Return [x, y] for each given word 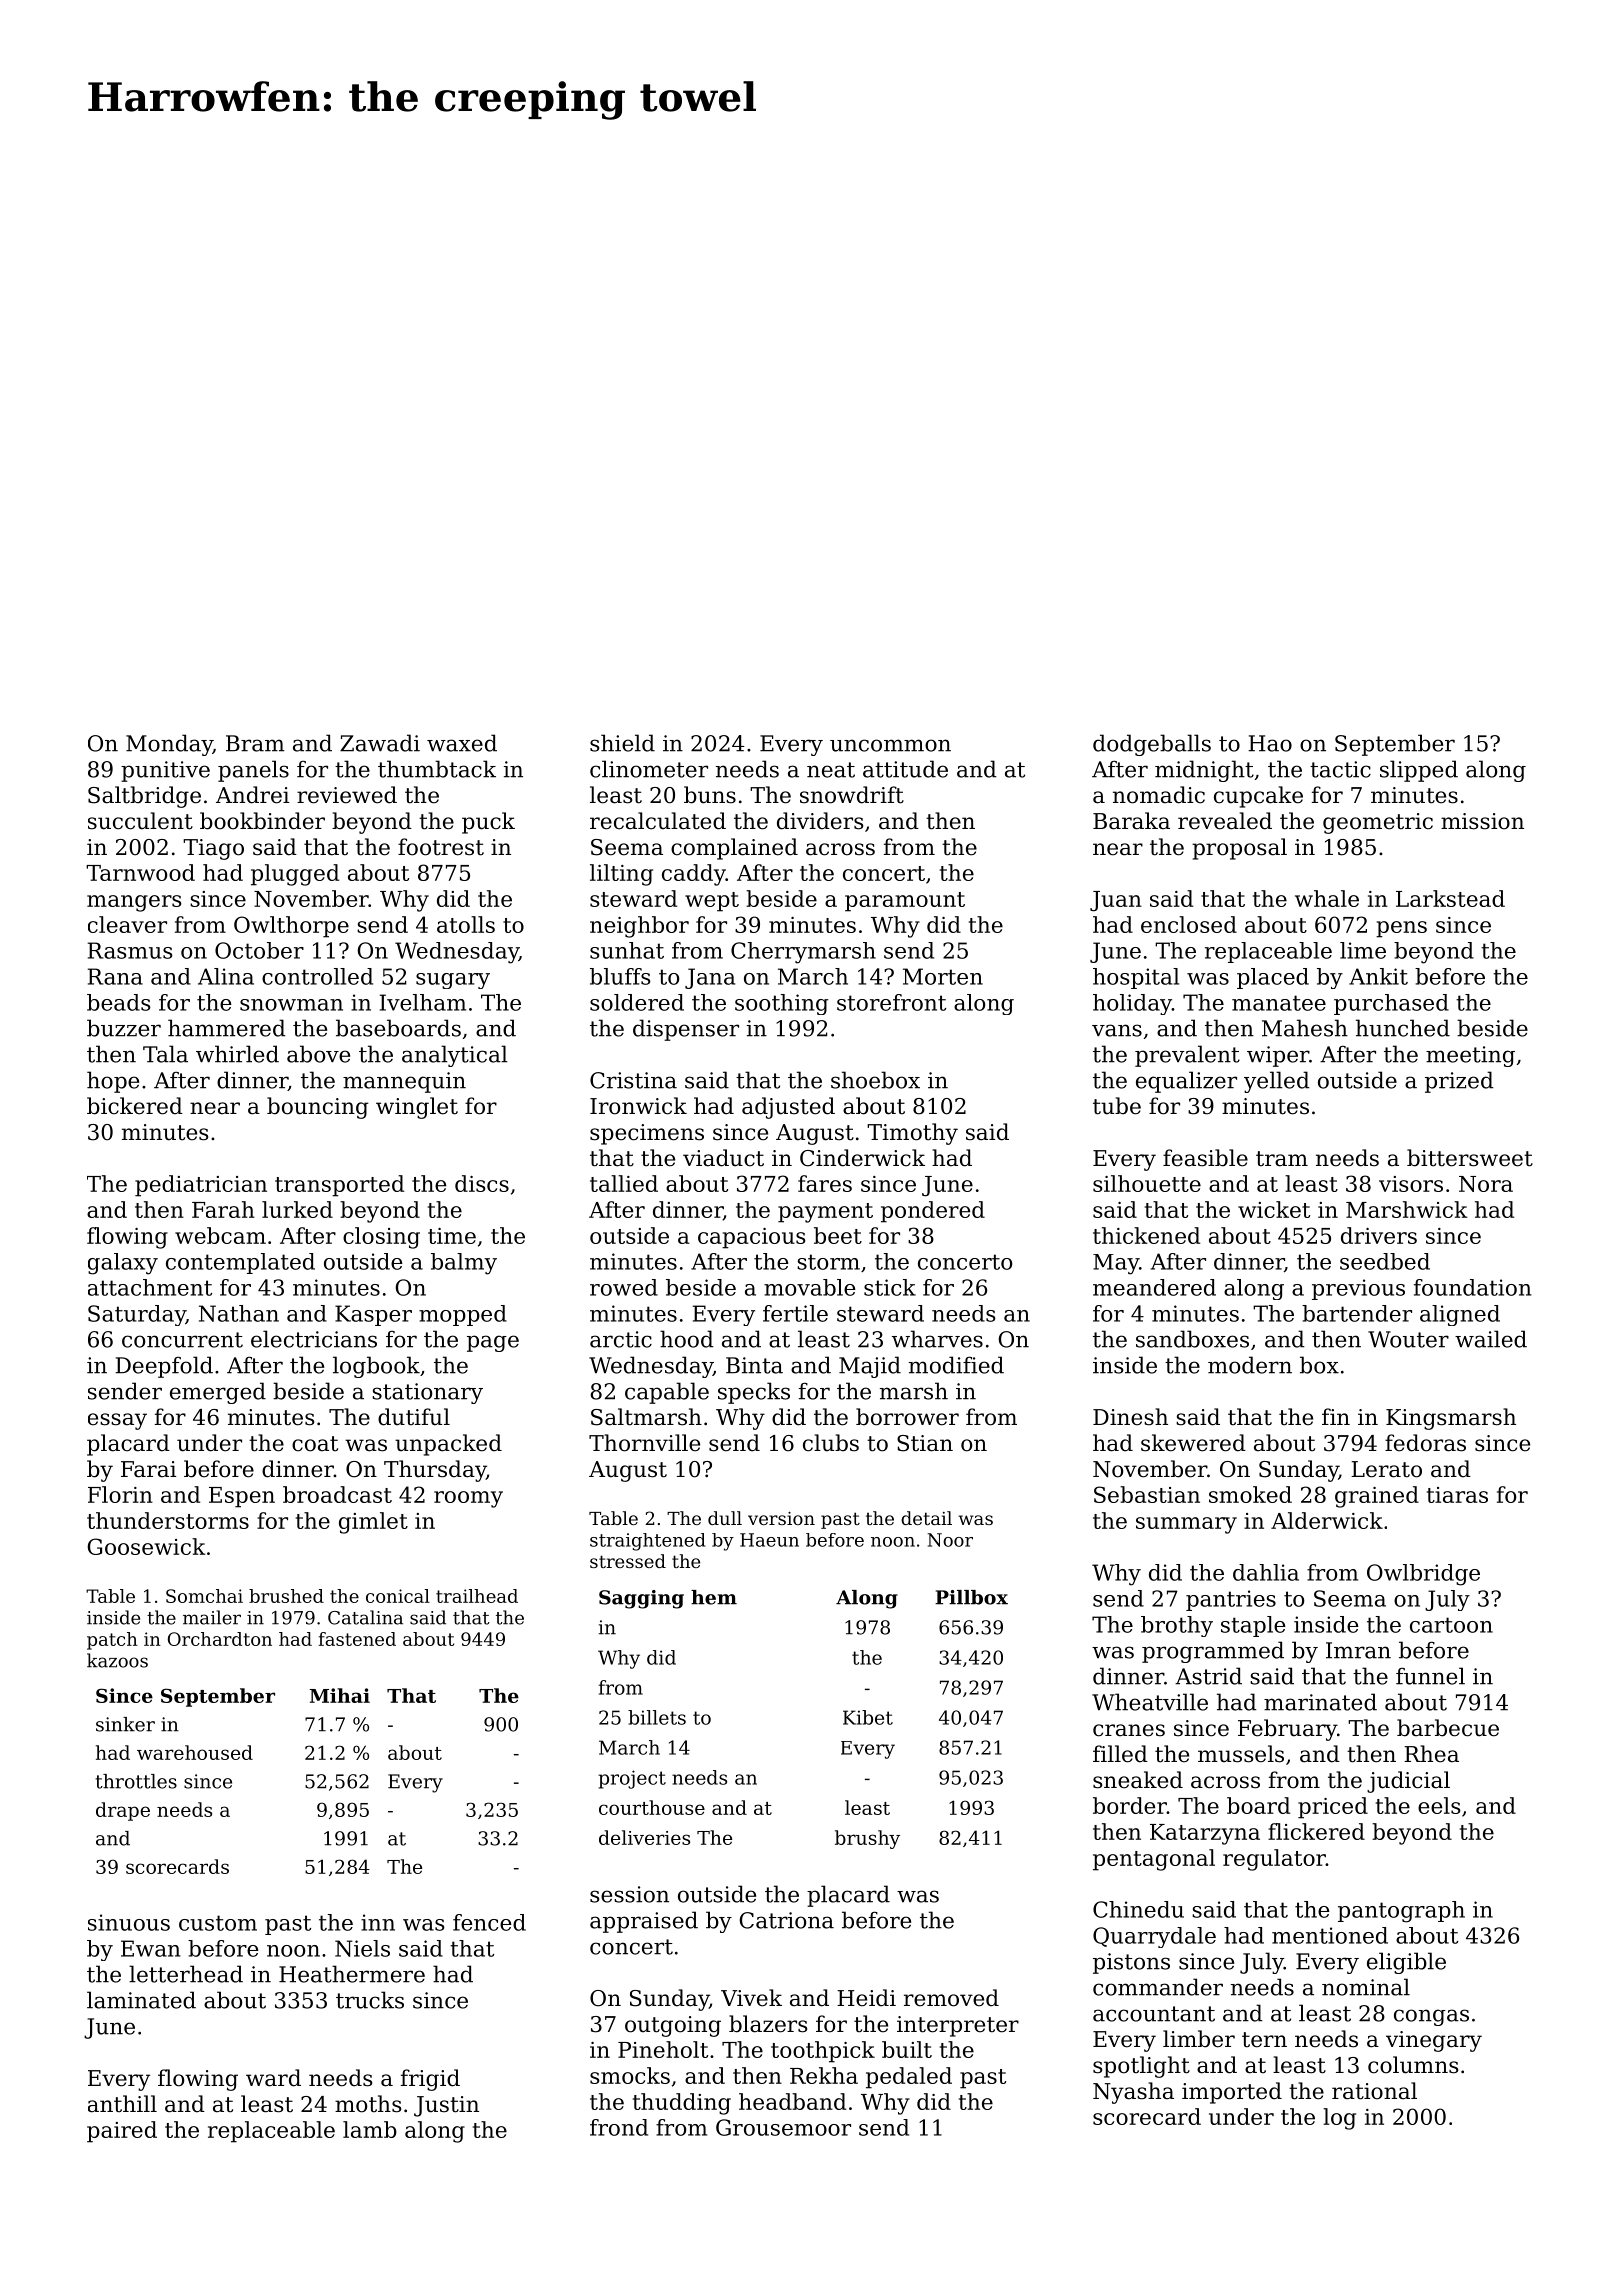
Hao [1270, 743]
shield [622, 743]
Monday [169, 745]
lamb [370, 2129]
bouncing [317, 1108]
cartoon [1451, 1625]
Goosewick [146, 1546]
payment [825, 1213]
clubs [831, 1443]
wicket [1274, 1209]
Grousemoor [783, 2127]
